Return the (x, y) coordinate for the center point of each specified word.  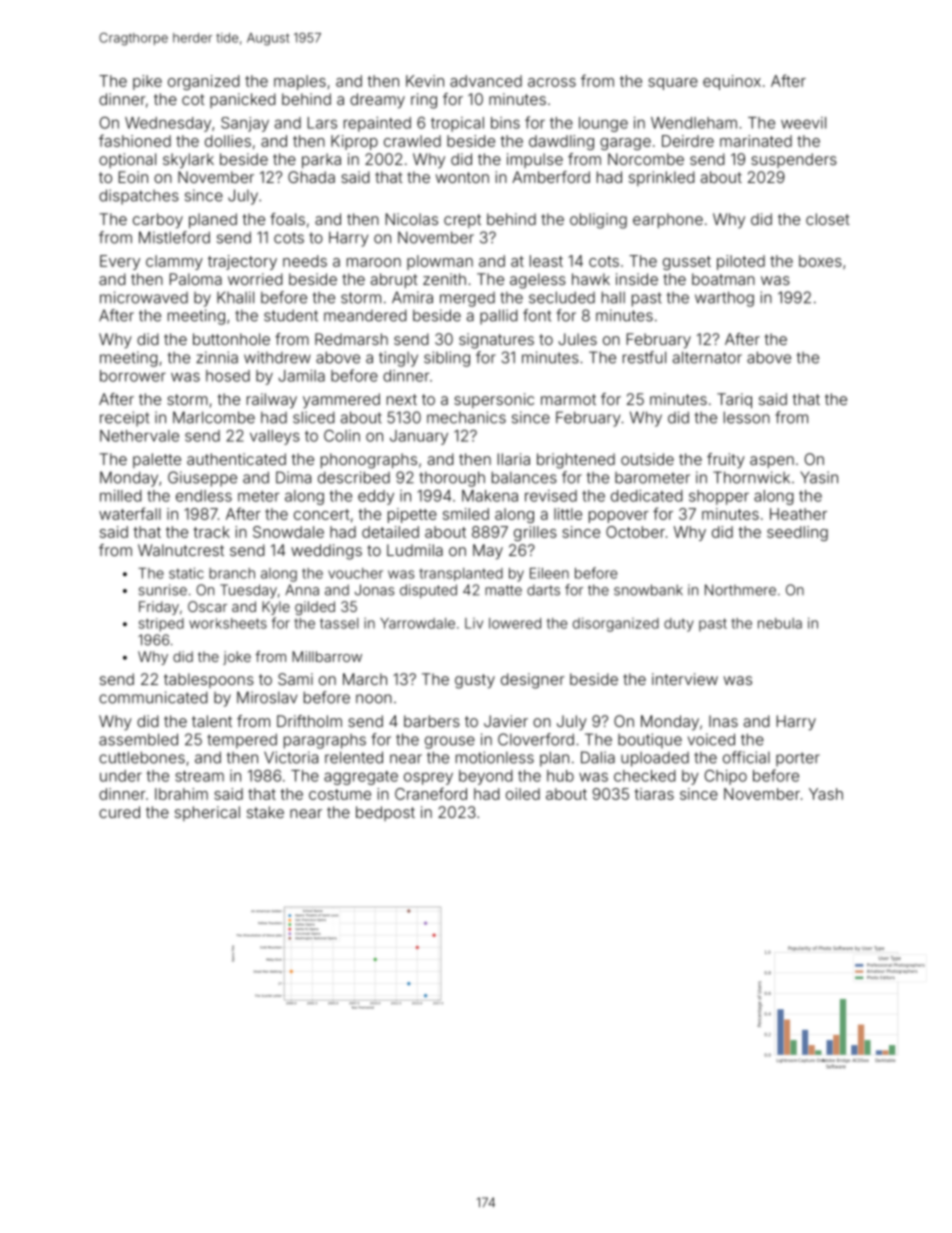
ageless (538, 281)
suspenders (794, 160)
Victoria (291, 757)
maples (300, 82)
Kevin (425, 81)
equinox (732, 82)
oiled (523, 794)
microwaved (144, 297)
